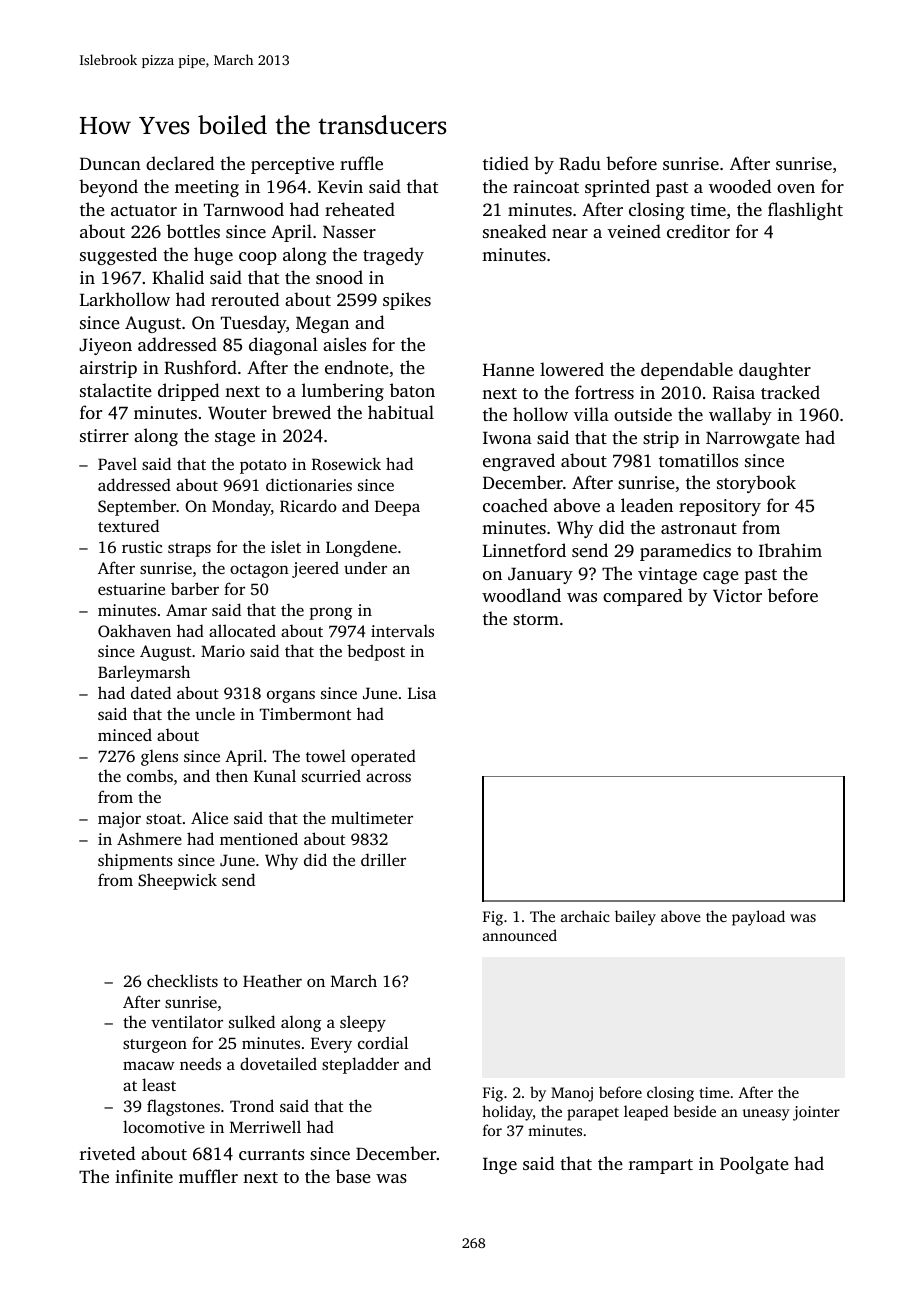 This image has width=924, height=1308. I want to click on rustic, so click(142, 547).
